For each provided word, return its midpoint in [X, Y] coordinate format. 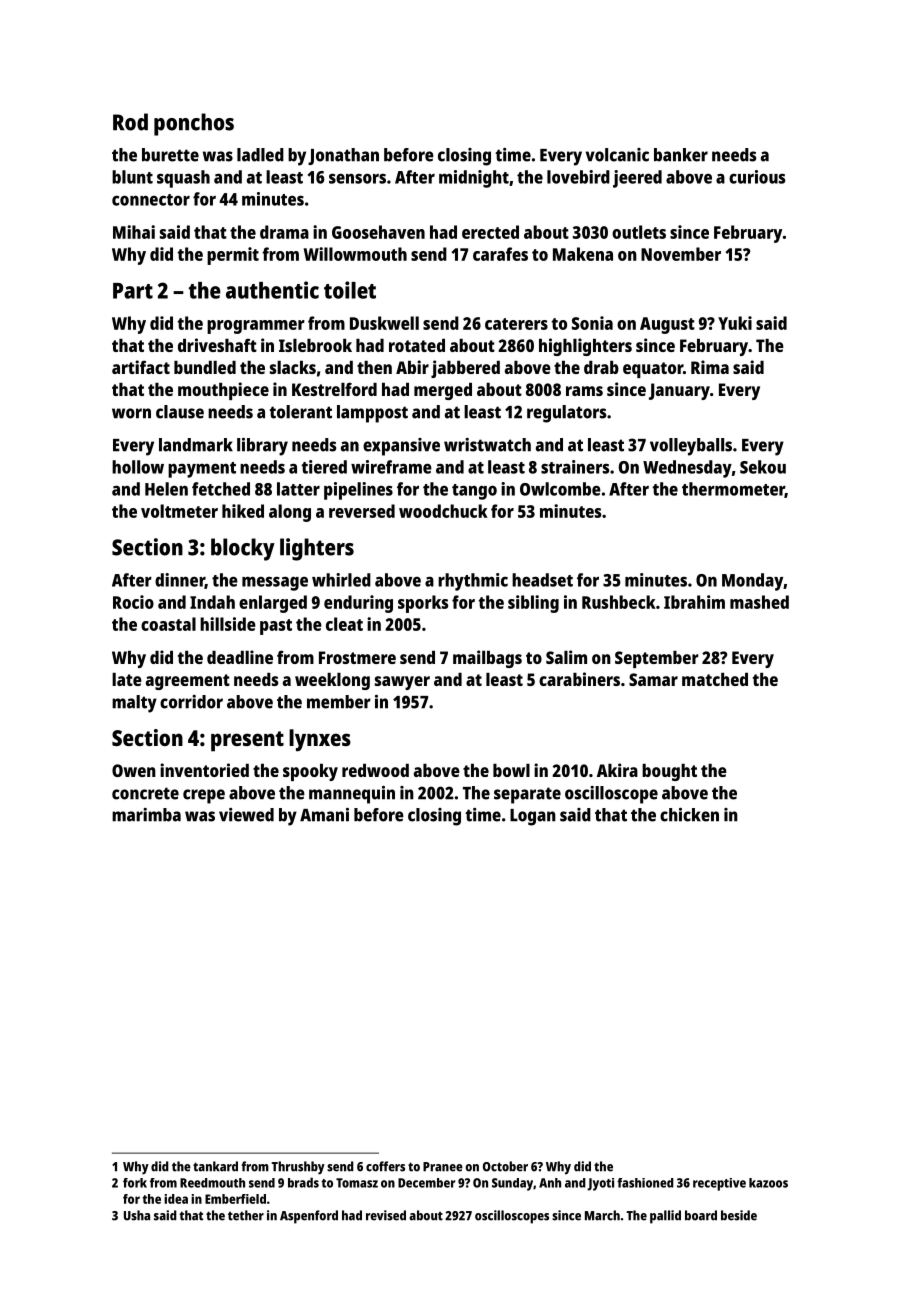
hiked [243, 511]
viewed [246, 815]
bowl [511, 770]
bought [669, 772]
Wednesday [687, 469]
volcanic [617, 155]
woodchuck [443, 511]
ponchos [194, 124]
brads [303, 1182]
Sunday [512, 1184]
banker [681, 155]
